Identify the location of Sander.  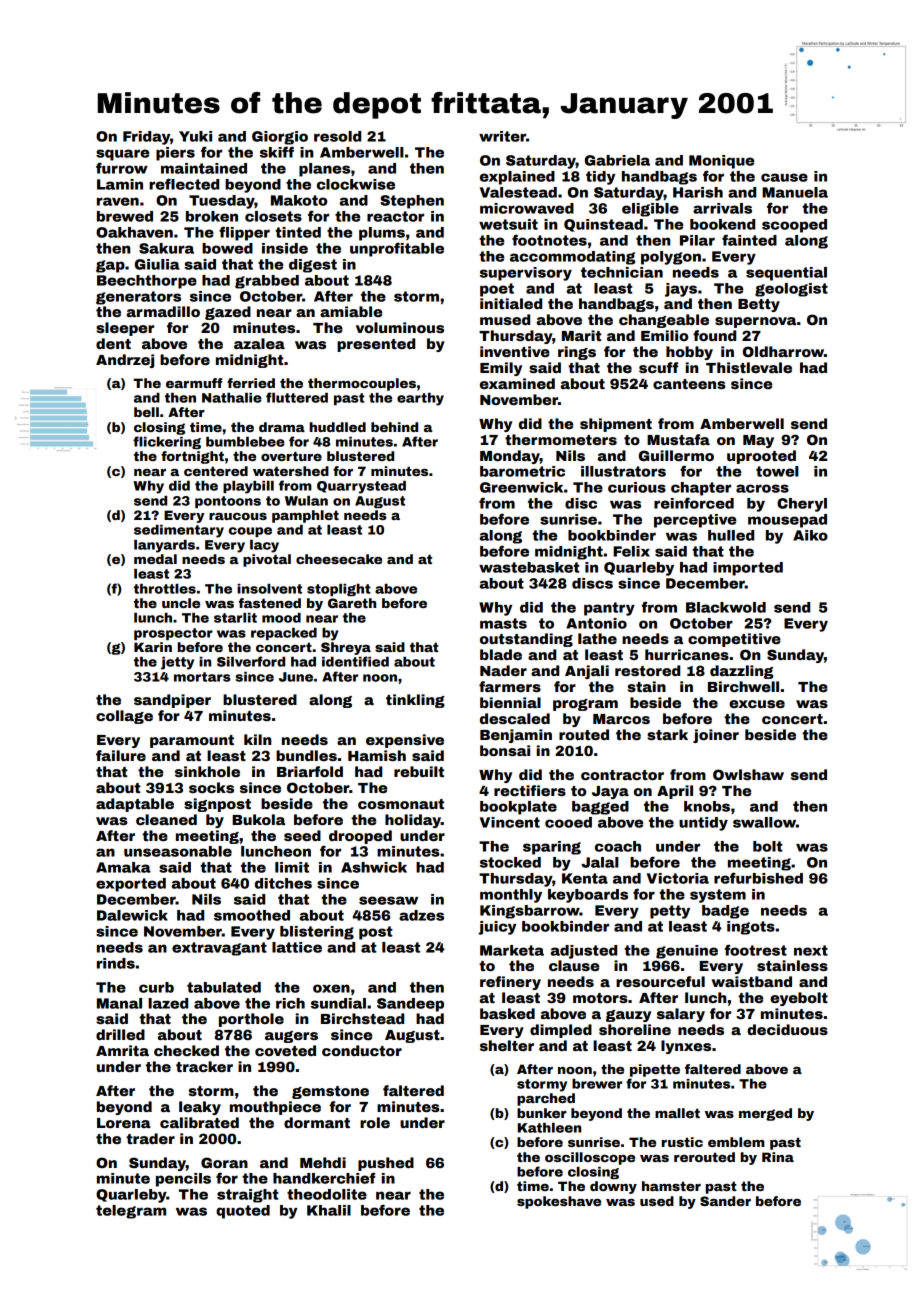
(725, 1201).
